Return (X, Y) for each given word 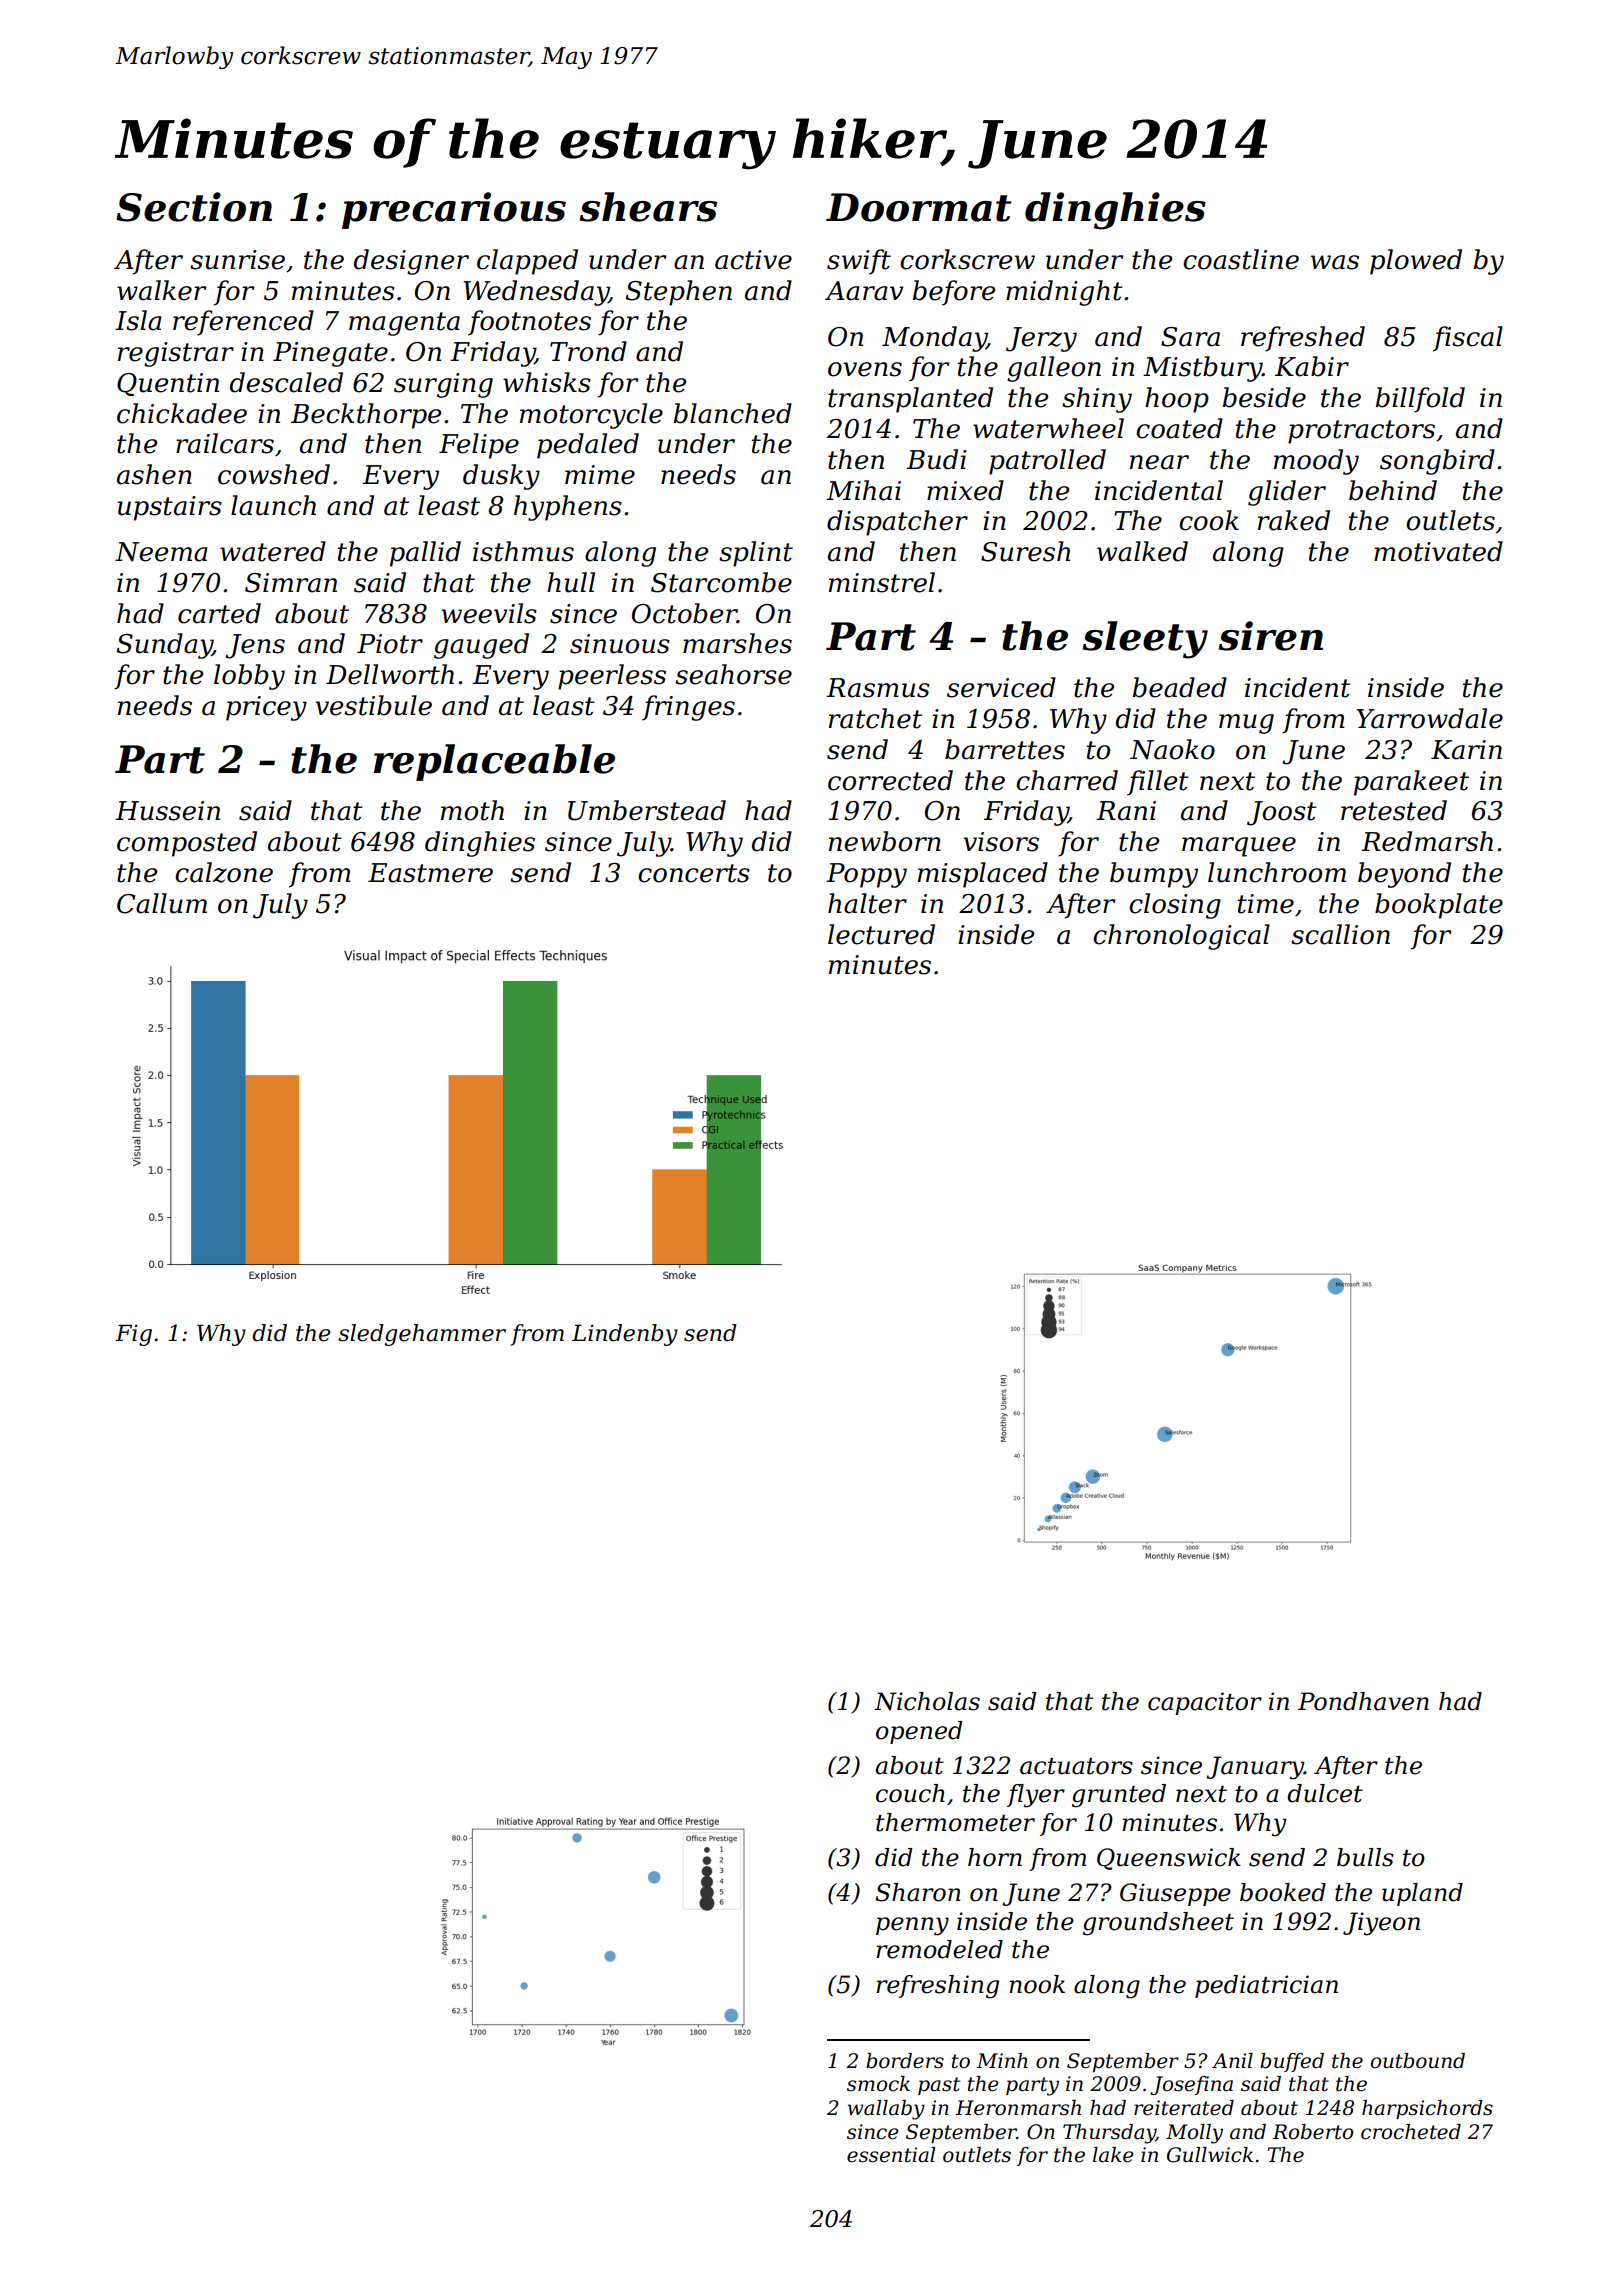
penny (912, 1926)
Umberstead (647, 810)
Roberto (1312, 2132)
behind (1393, 490)
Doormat (919, 207)
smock (878, 2084)
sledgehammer (422, 1335)
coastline (1241, 259)
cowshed (274, 474)
